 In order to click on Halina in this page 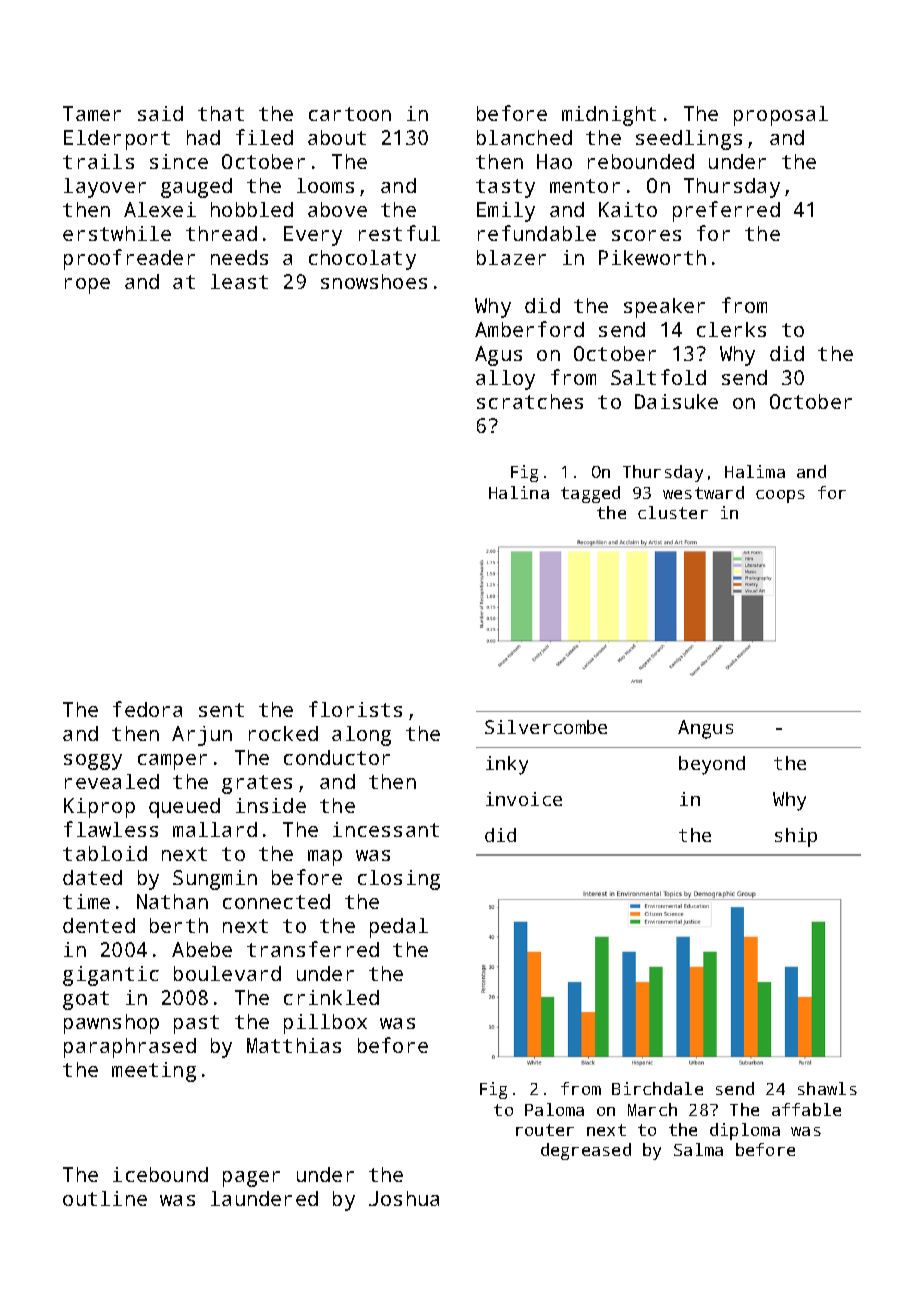, I will do `click(519, 492)`.
